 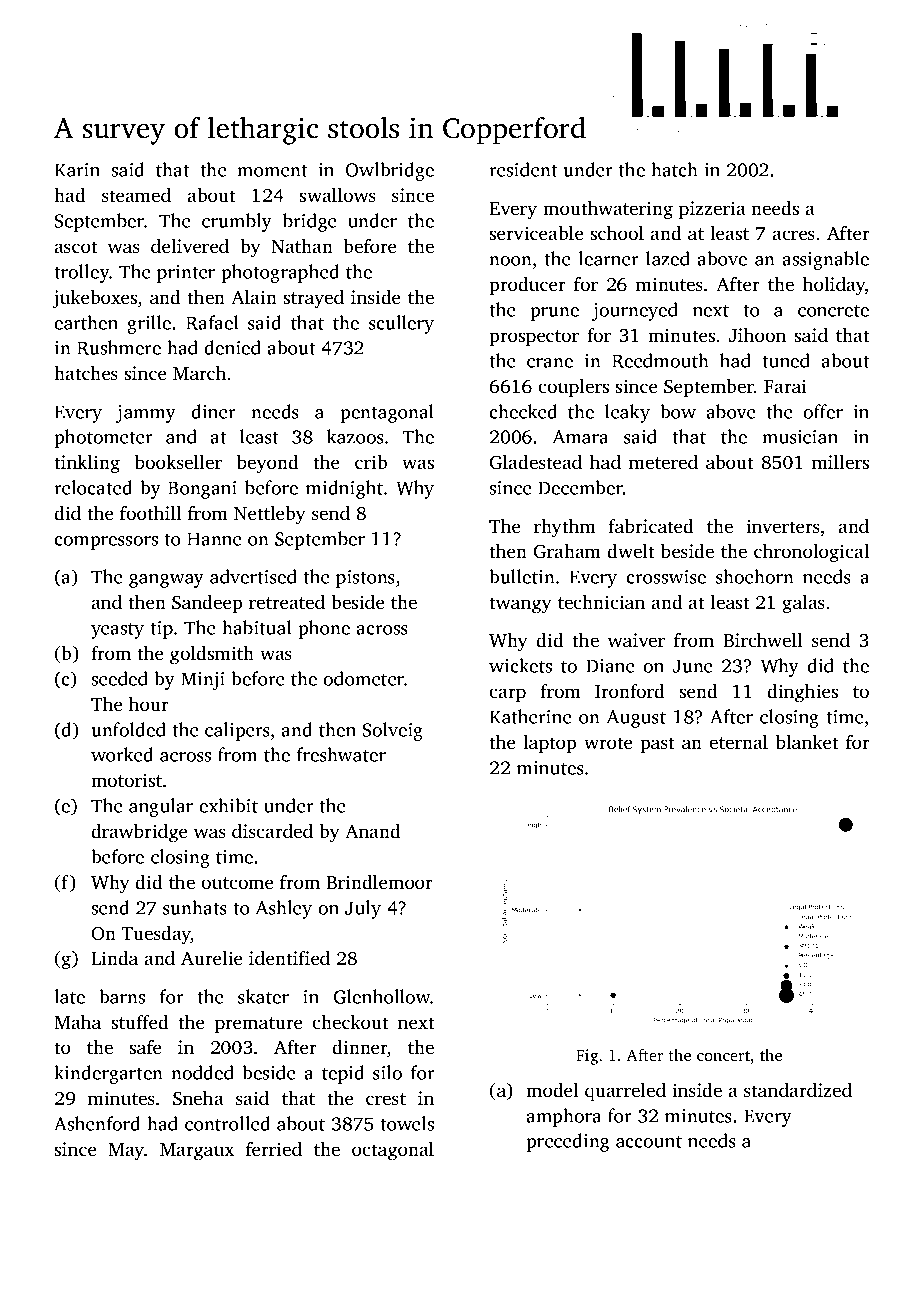 I want to click on worked, so click(x=122, y=754).
